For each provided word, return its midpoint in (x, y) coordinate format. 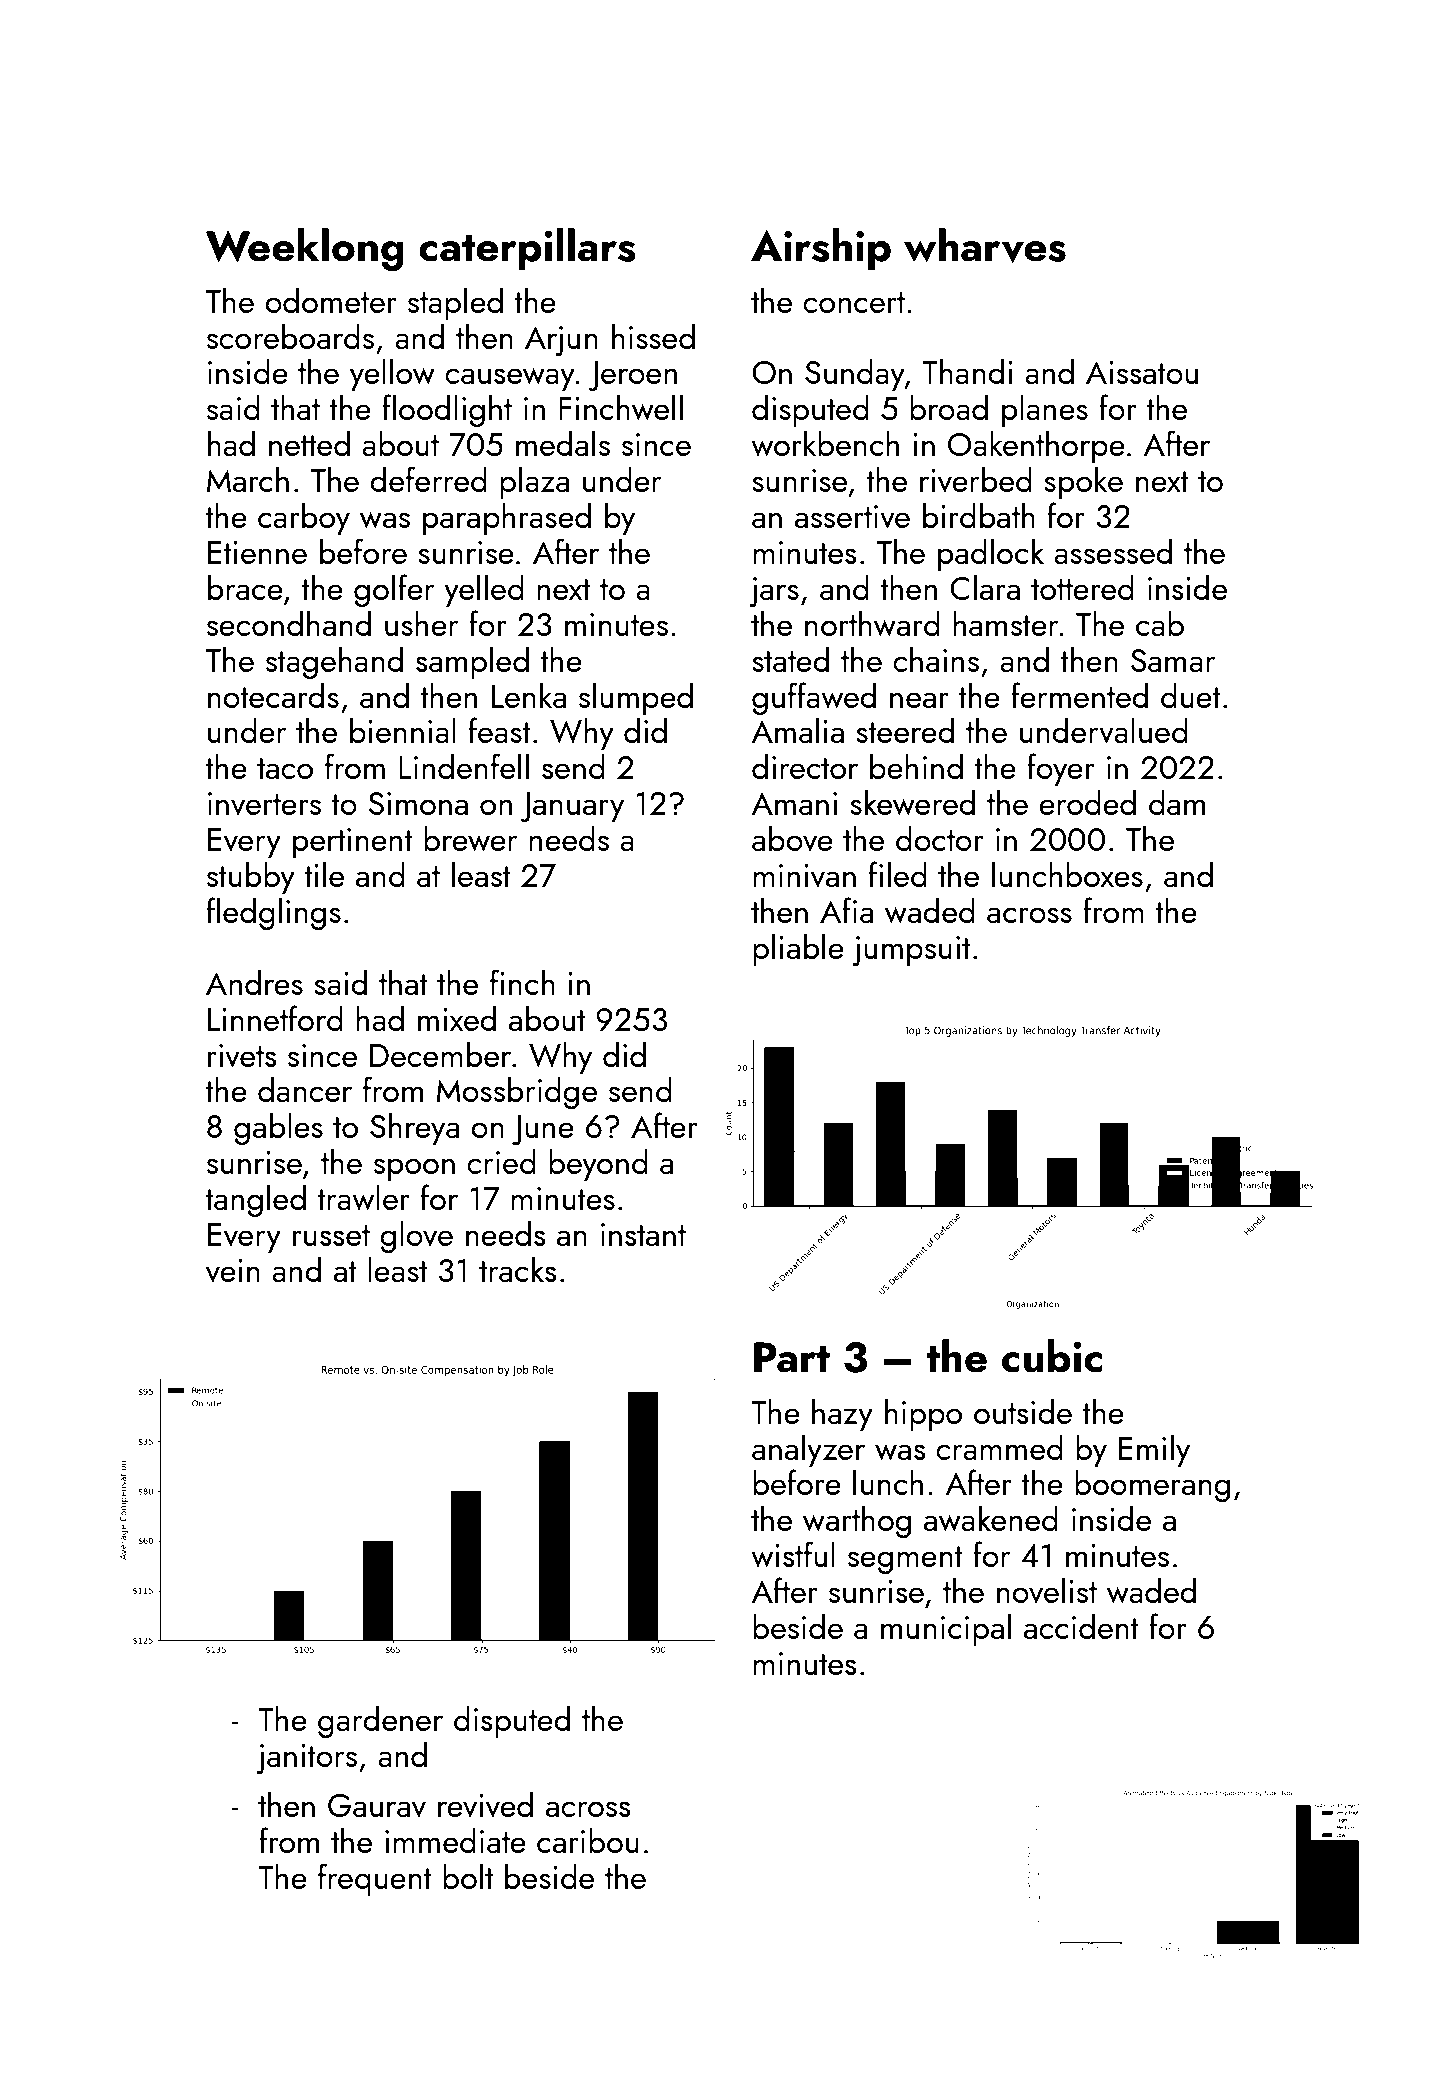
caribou (588, 1840)
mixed (457, 1018)
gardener (380, 1721)
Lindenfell (464, 766)
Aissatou (1142, 372)
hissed (653, 336)
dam (1177, 802)
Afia (846, 910)
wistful (793, 1554)
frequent (375, 1879)
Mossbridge (516, 1092)
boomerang (1152, 1485)
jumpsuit (911, 951)
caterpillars (527, 249)
